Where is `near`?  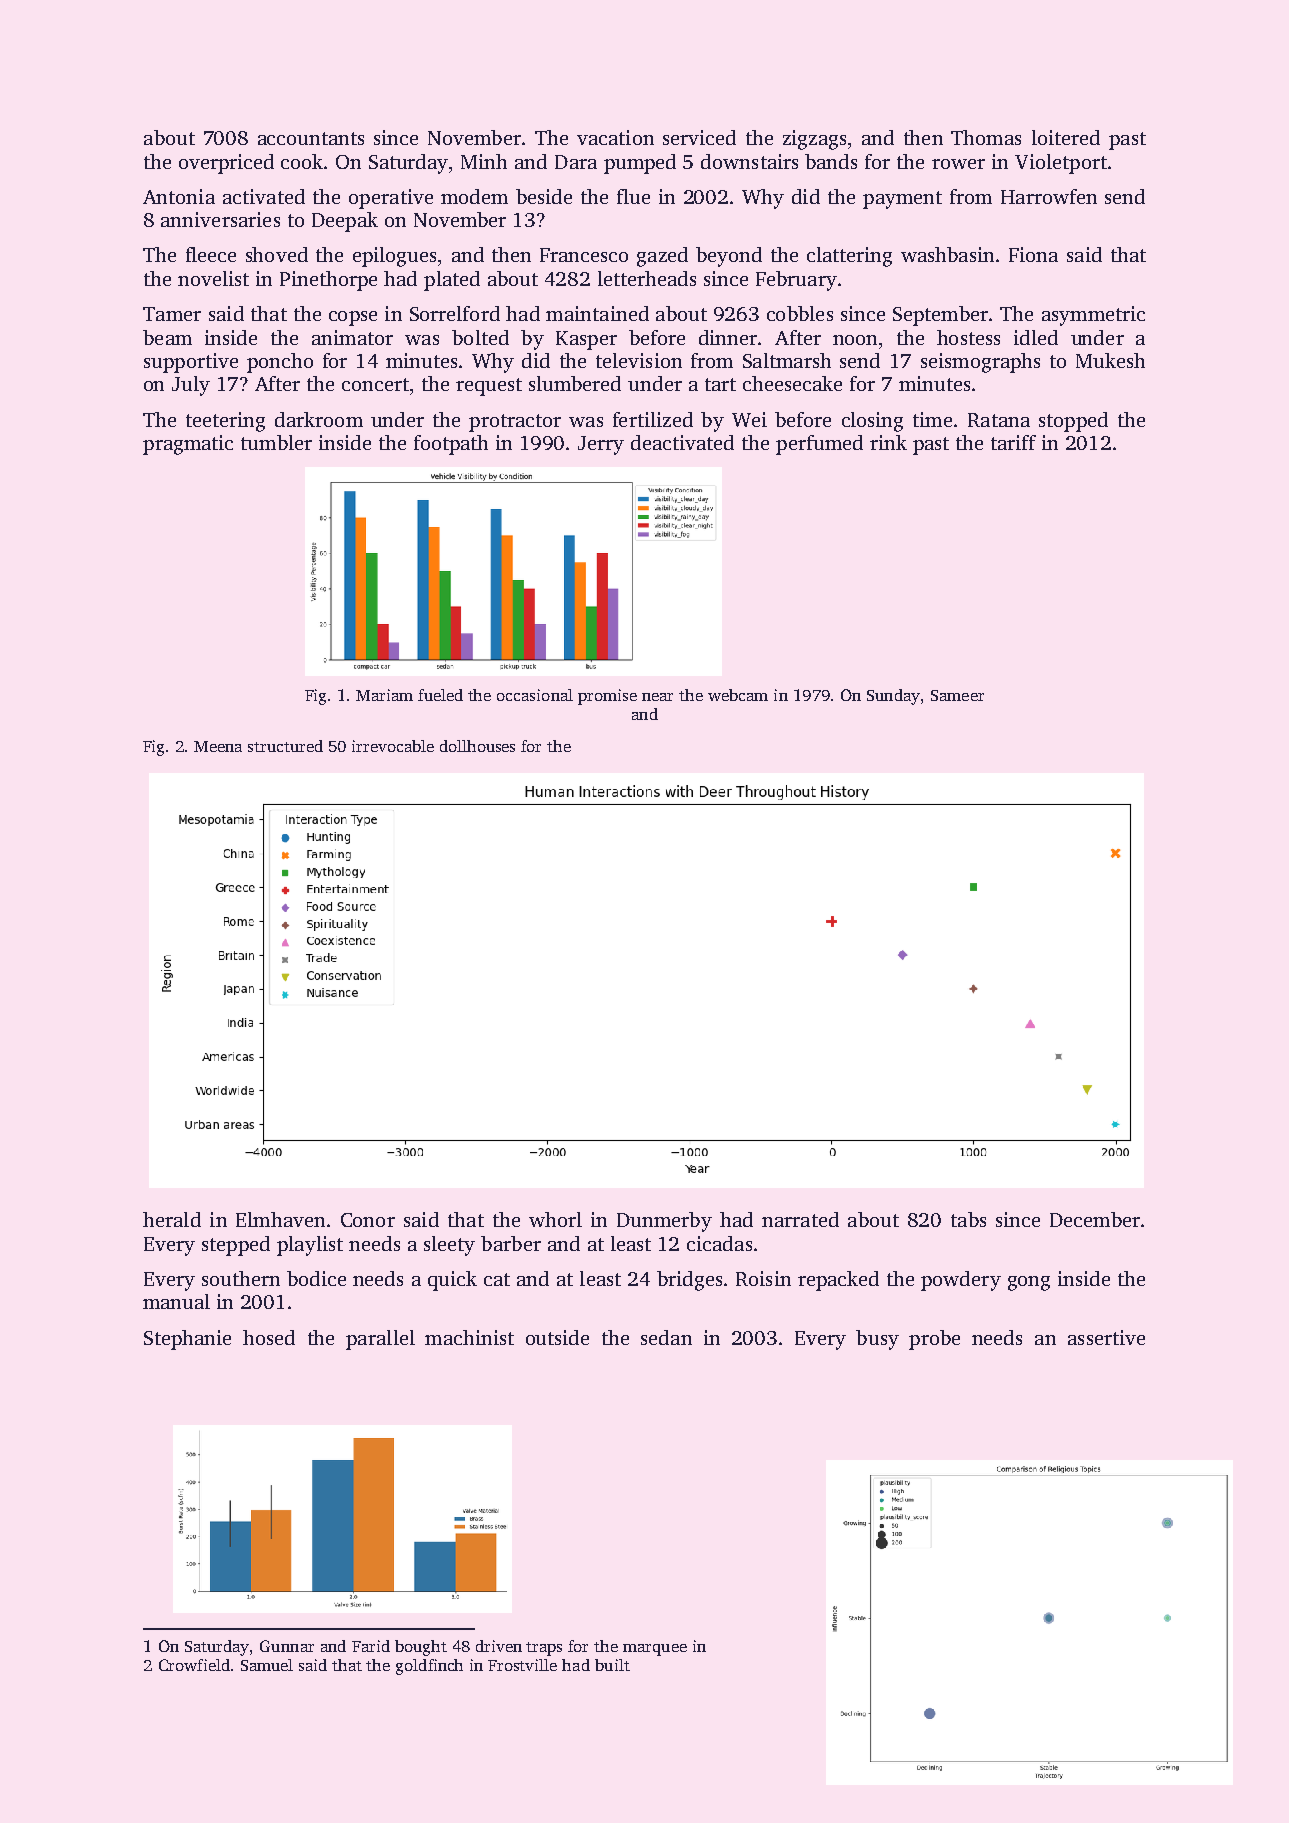
near is located at coordinates (657, 697).
